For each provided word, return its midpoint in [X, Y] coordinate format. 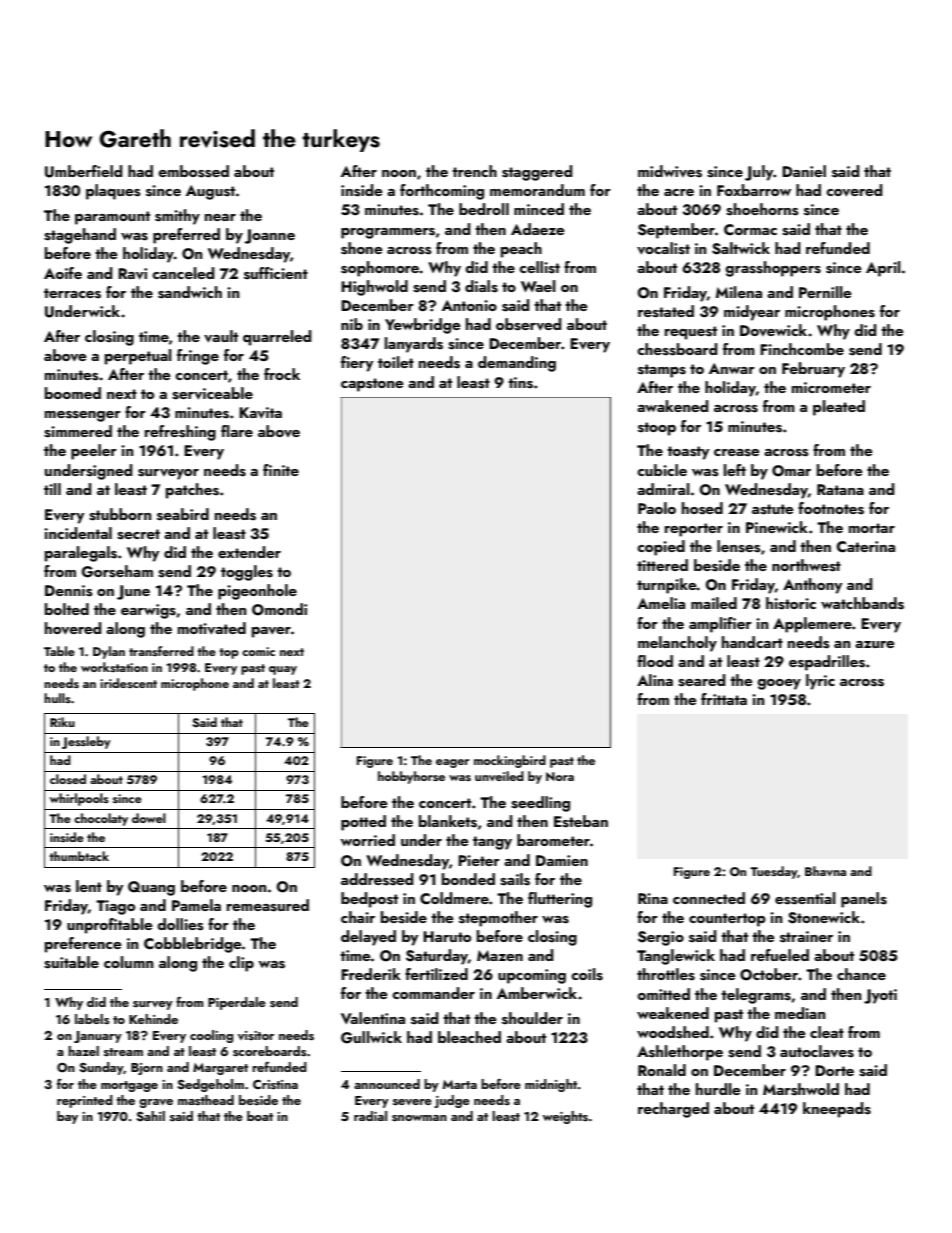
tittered [662, 565]
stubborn [120, 514]
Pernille [825, 292]
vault [221, 336]
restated [666, 311]
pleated [839, 408]
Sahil [150, 1116]
